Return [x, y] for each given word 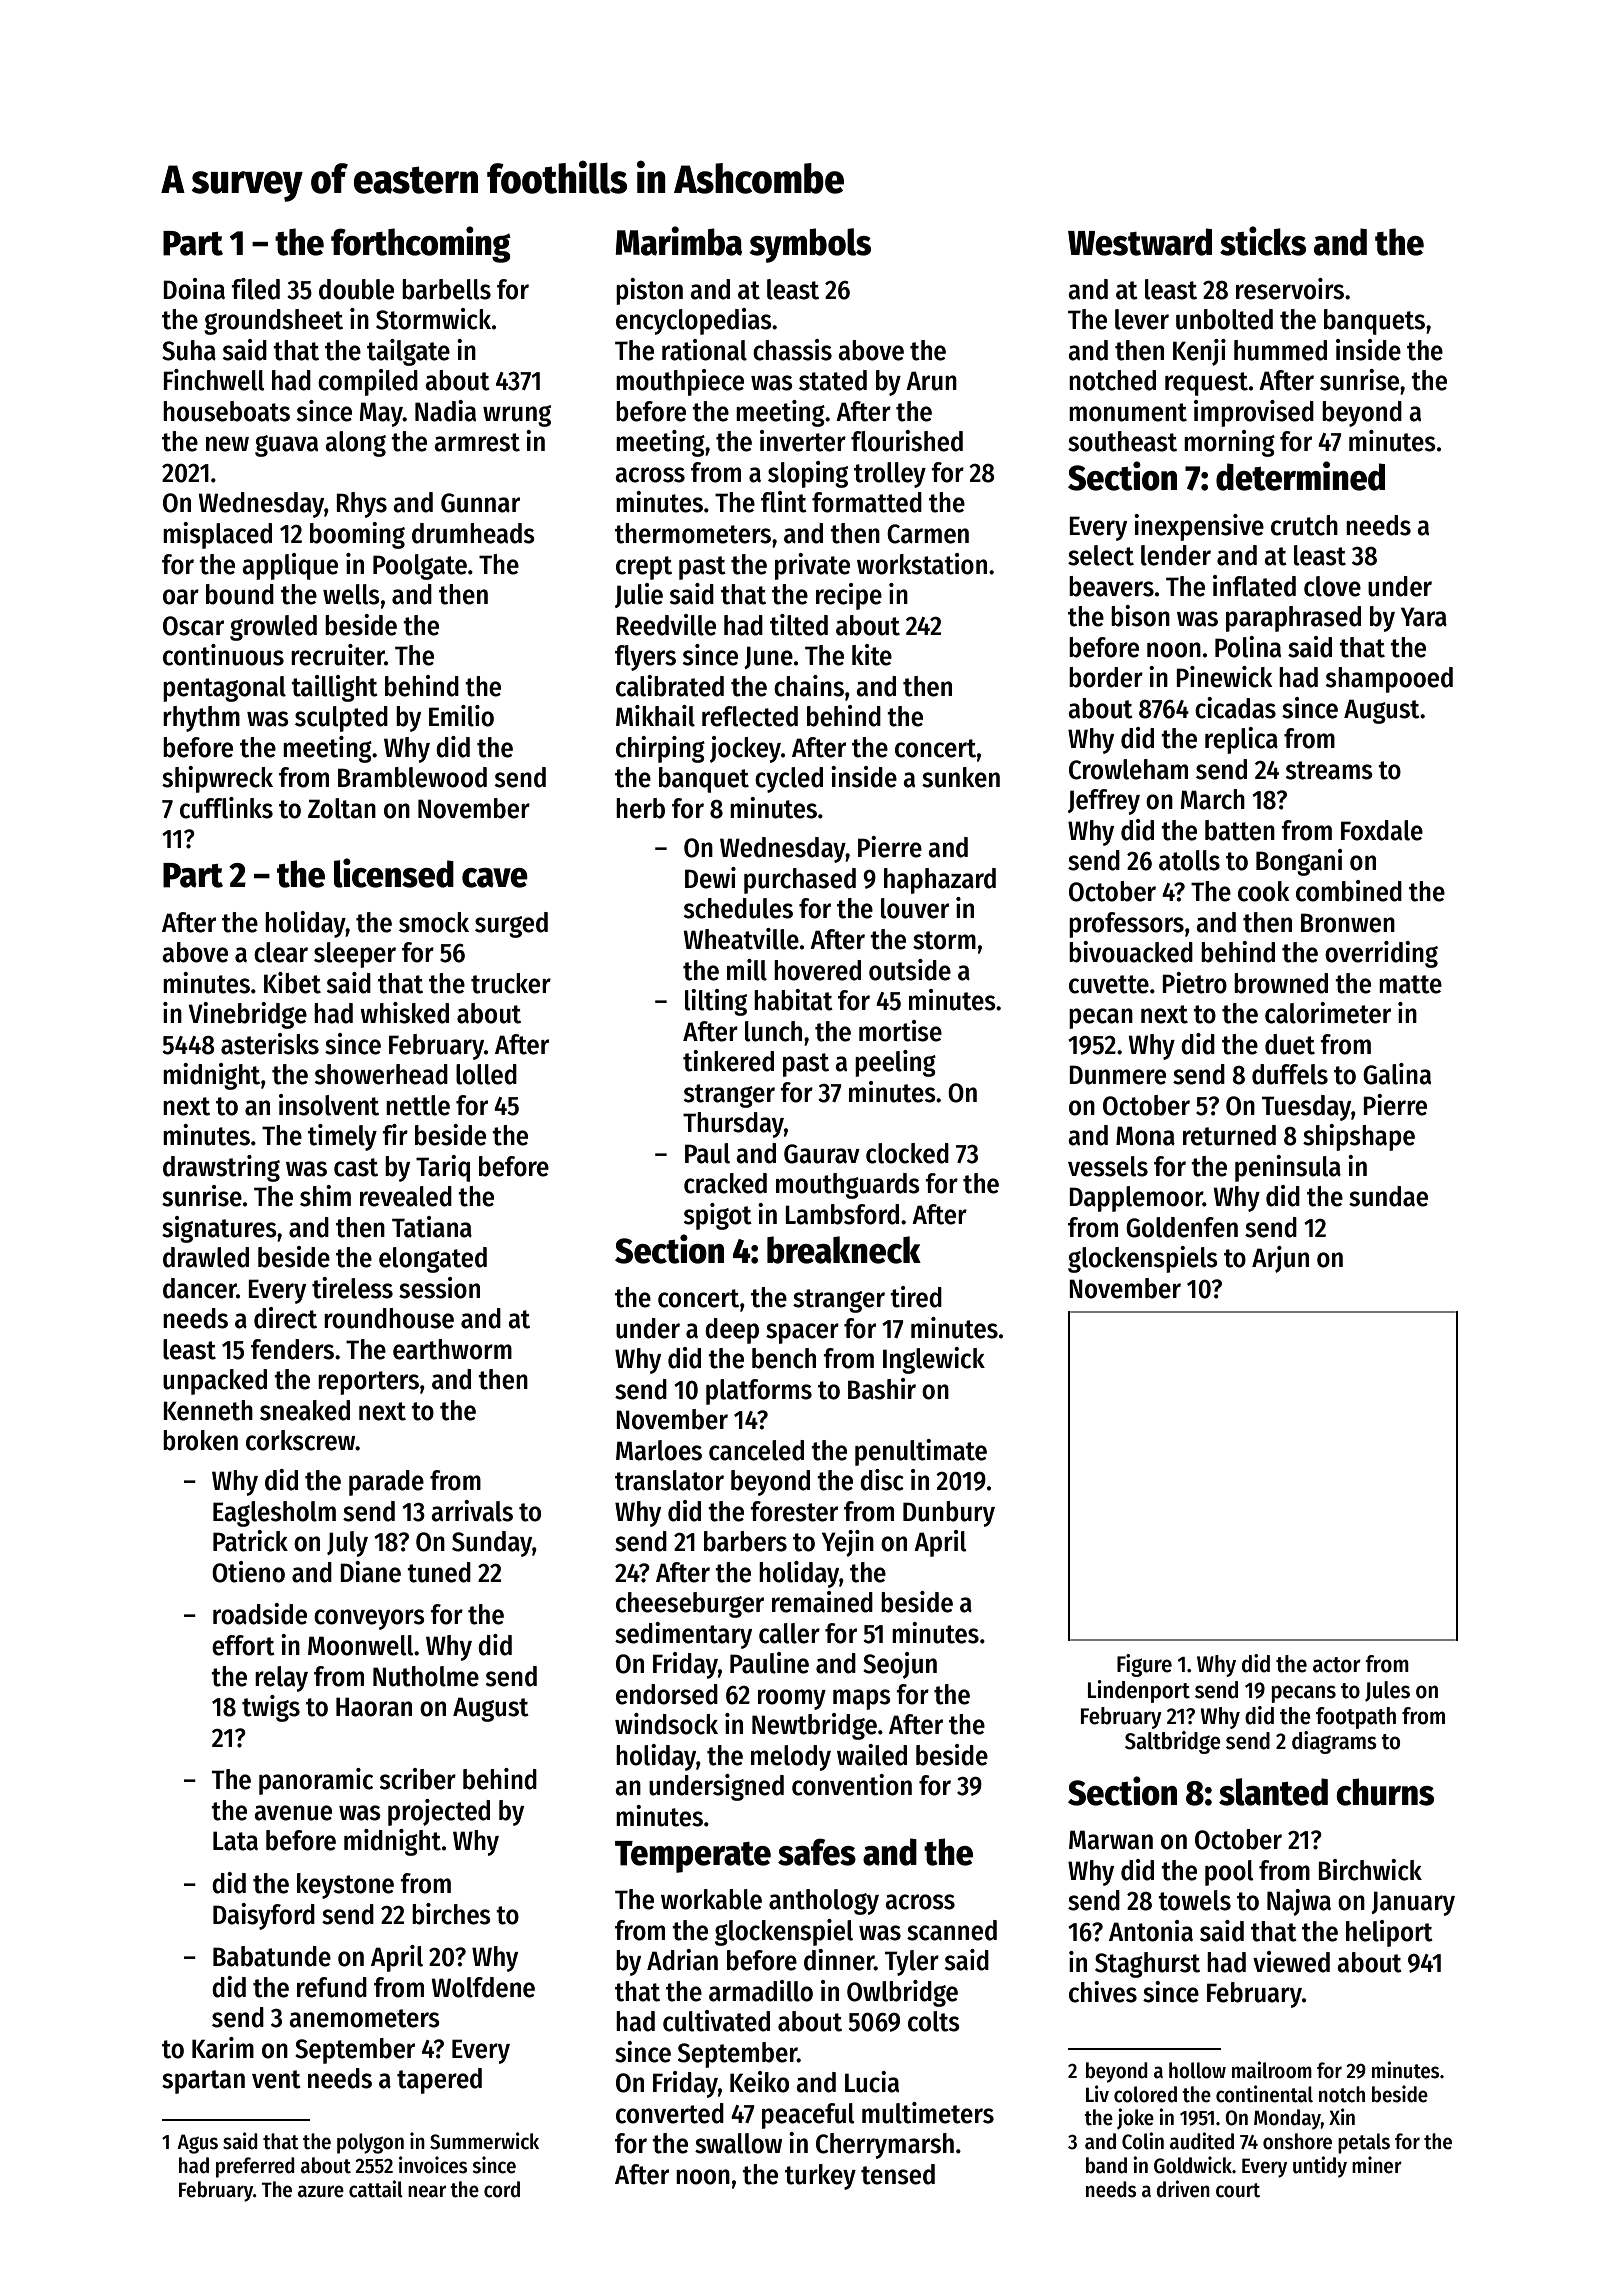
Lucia [872, 2082]
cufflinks [226, 808]
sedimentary [683, 1635]
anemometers [364, 2018]
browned [1281, 983]
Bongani [1299, 862]
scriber [418, 1779]
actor [1337, 1665]
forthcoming [421, 244]
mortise [900, 1031]
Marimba [678, 241]
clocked [907, 1153]
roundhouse [389, 1318]
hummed [1280, 350]
